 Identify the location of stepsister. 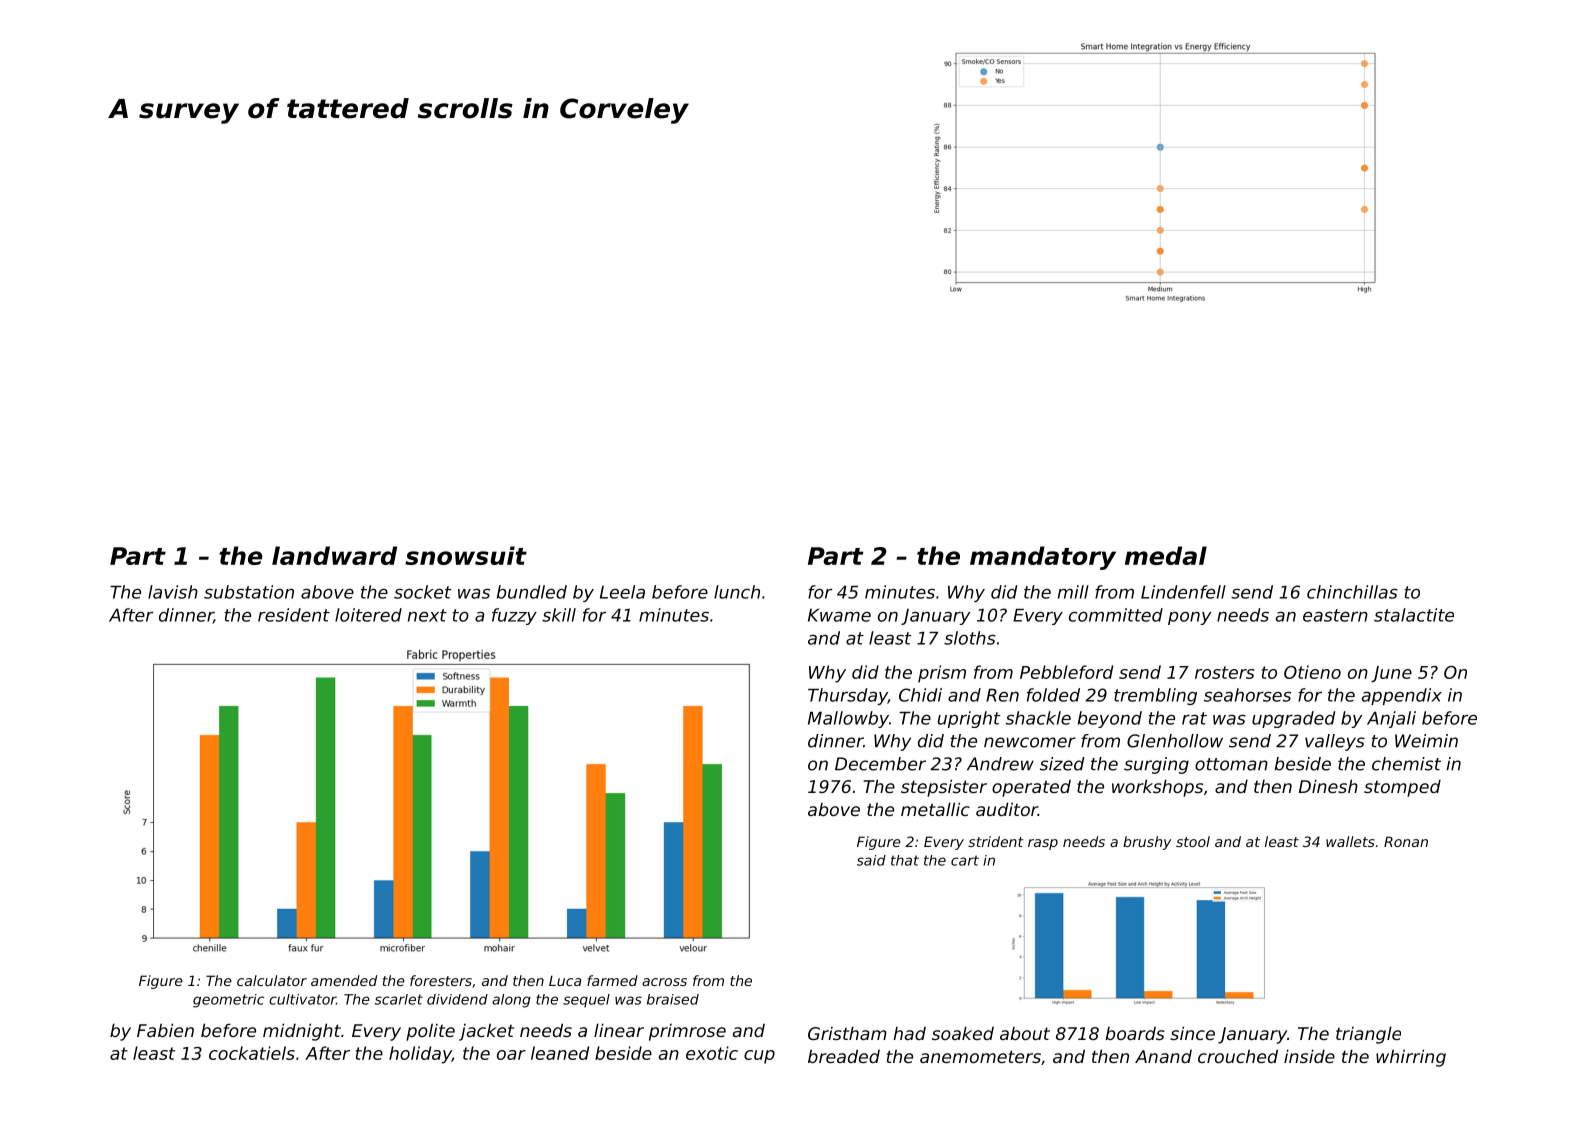
(944, 788).
